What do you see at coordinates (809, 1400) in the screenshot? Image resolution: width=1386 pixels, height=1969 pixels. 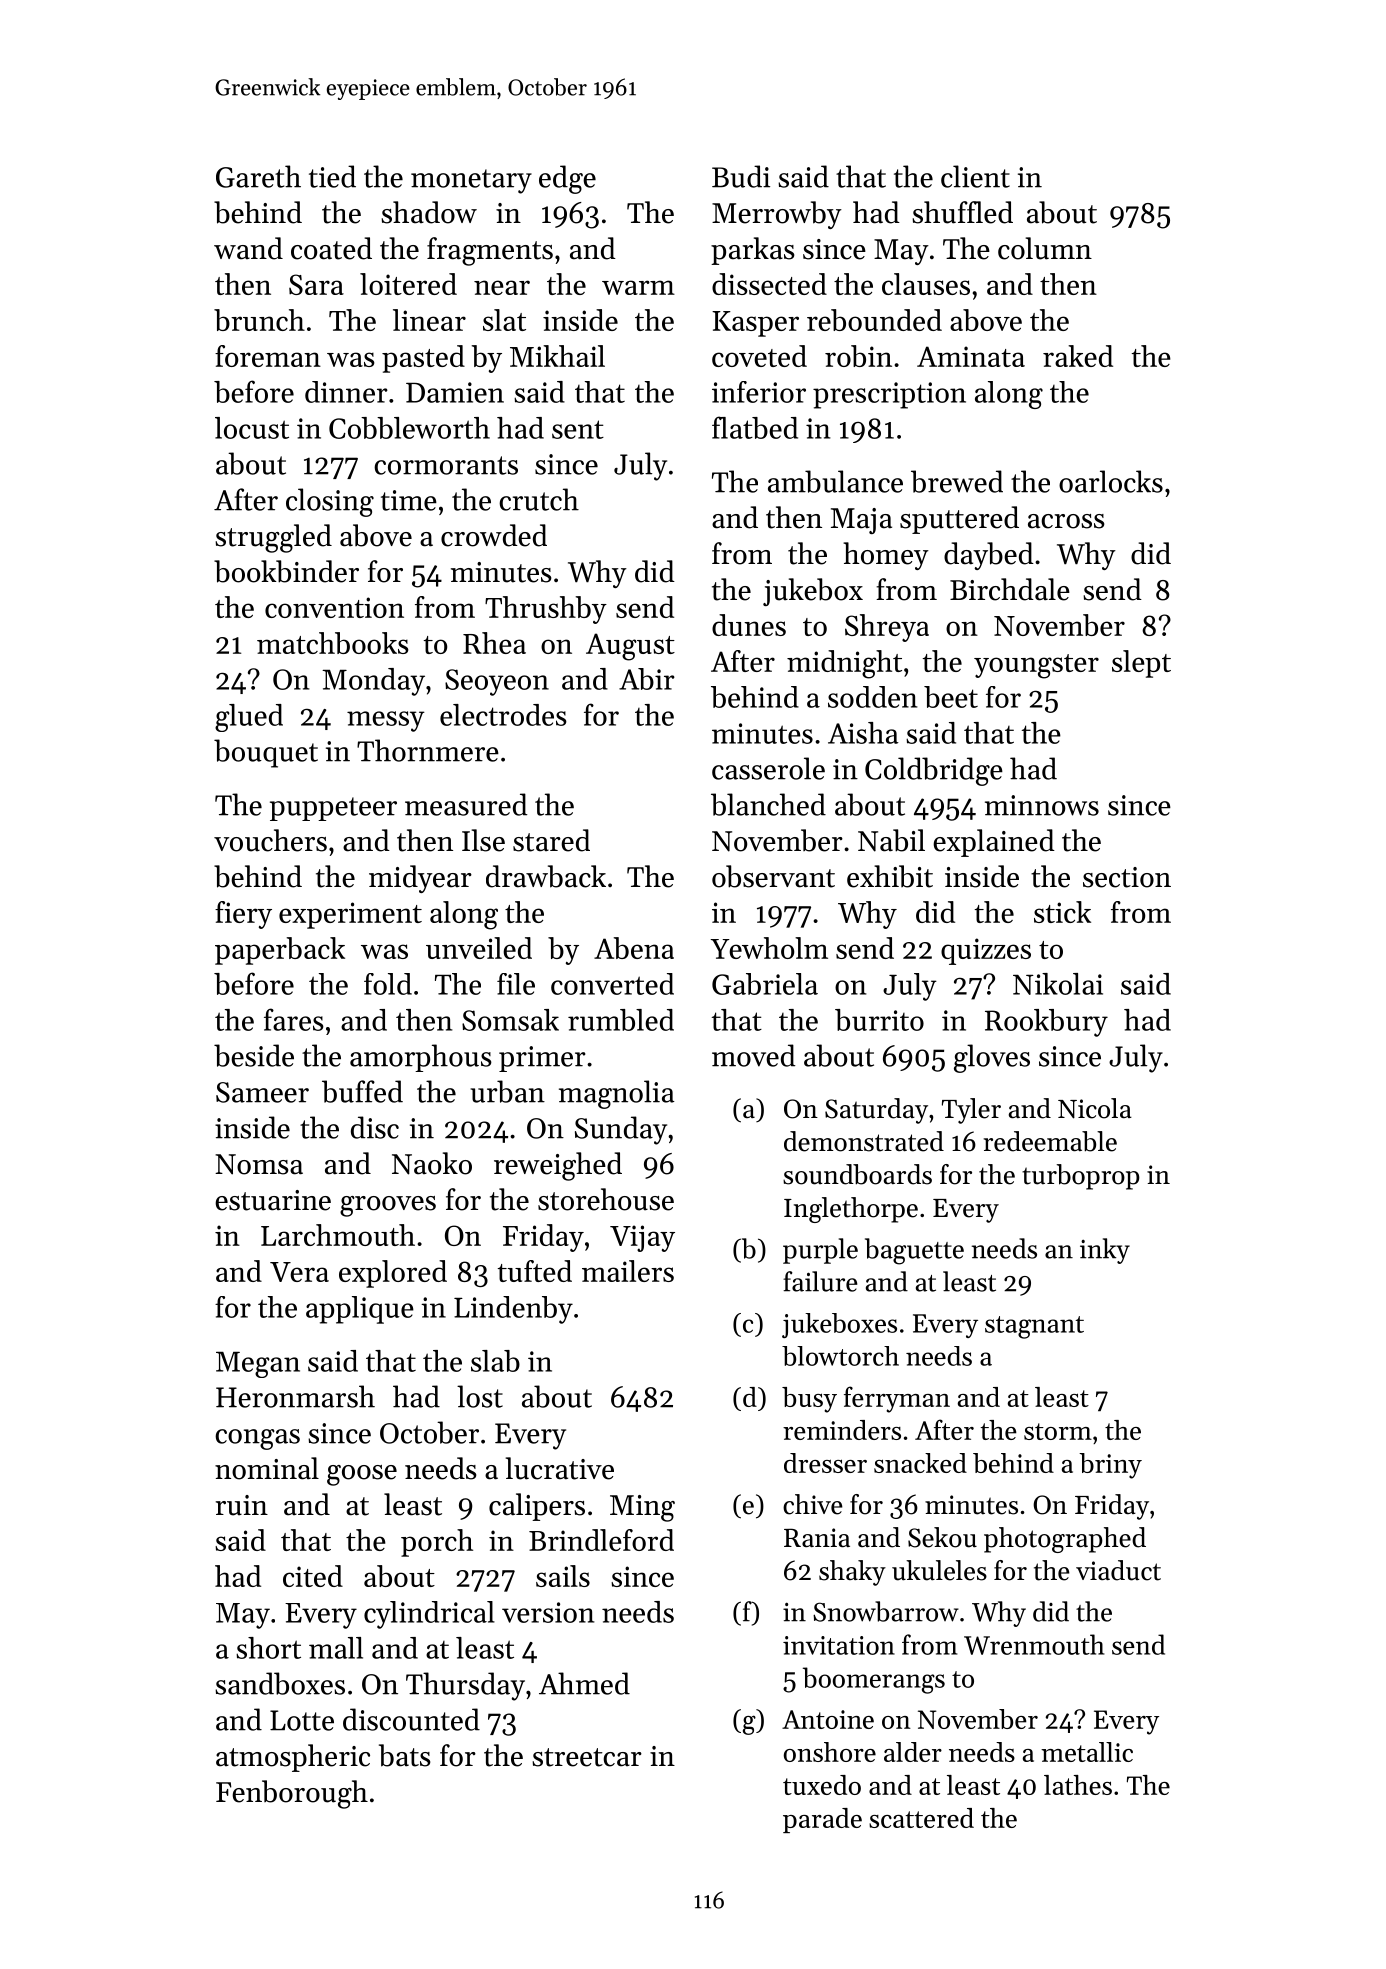 I see `busy` at bounding box center [809, 1400].
